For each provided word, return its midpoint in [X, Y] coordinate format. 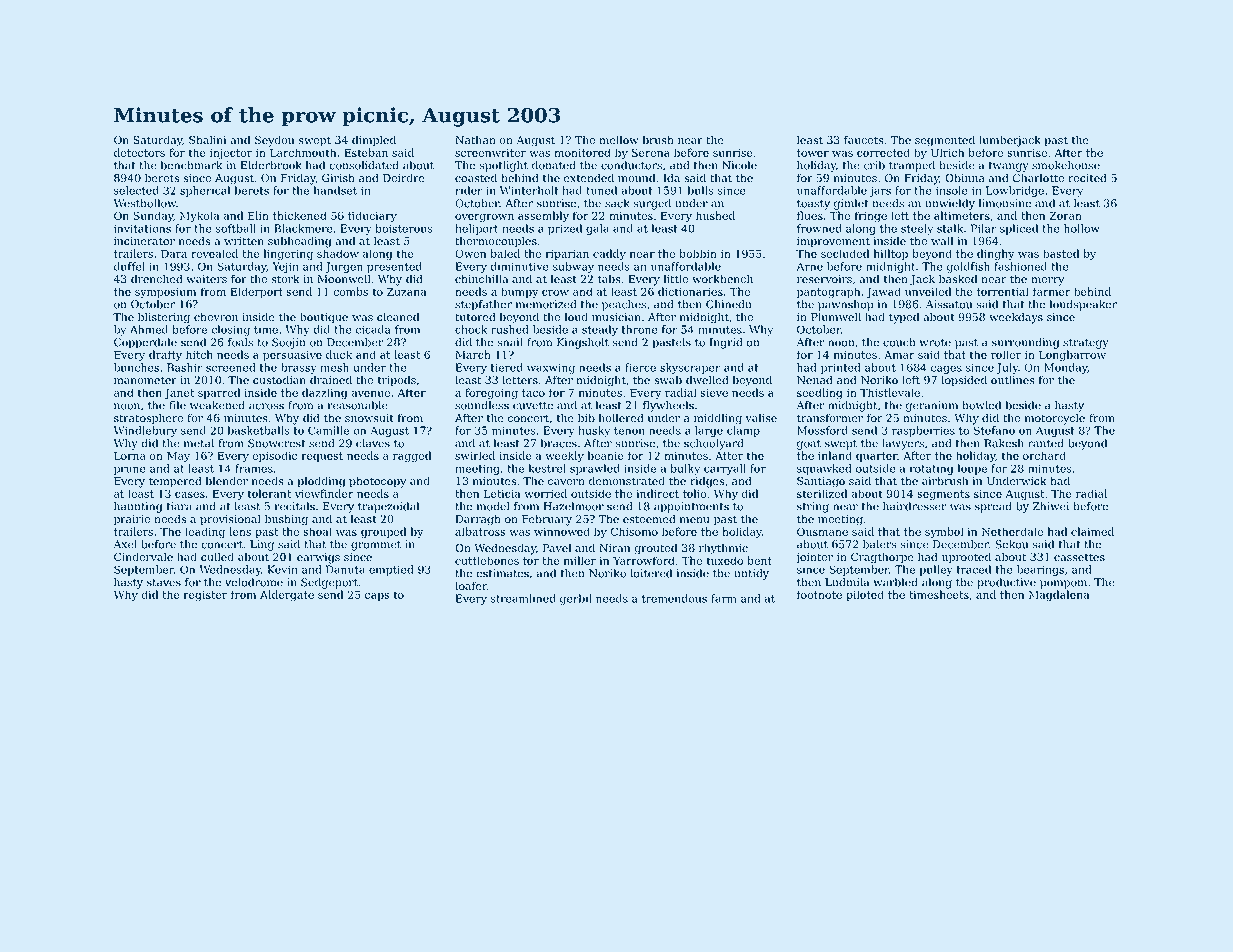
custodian [279, 380]
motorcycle [1055, 419]
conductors [631, 165]
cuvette [533, 406]
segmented [945, 141]
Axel [125, 544]
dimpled [374, 141]
